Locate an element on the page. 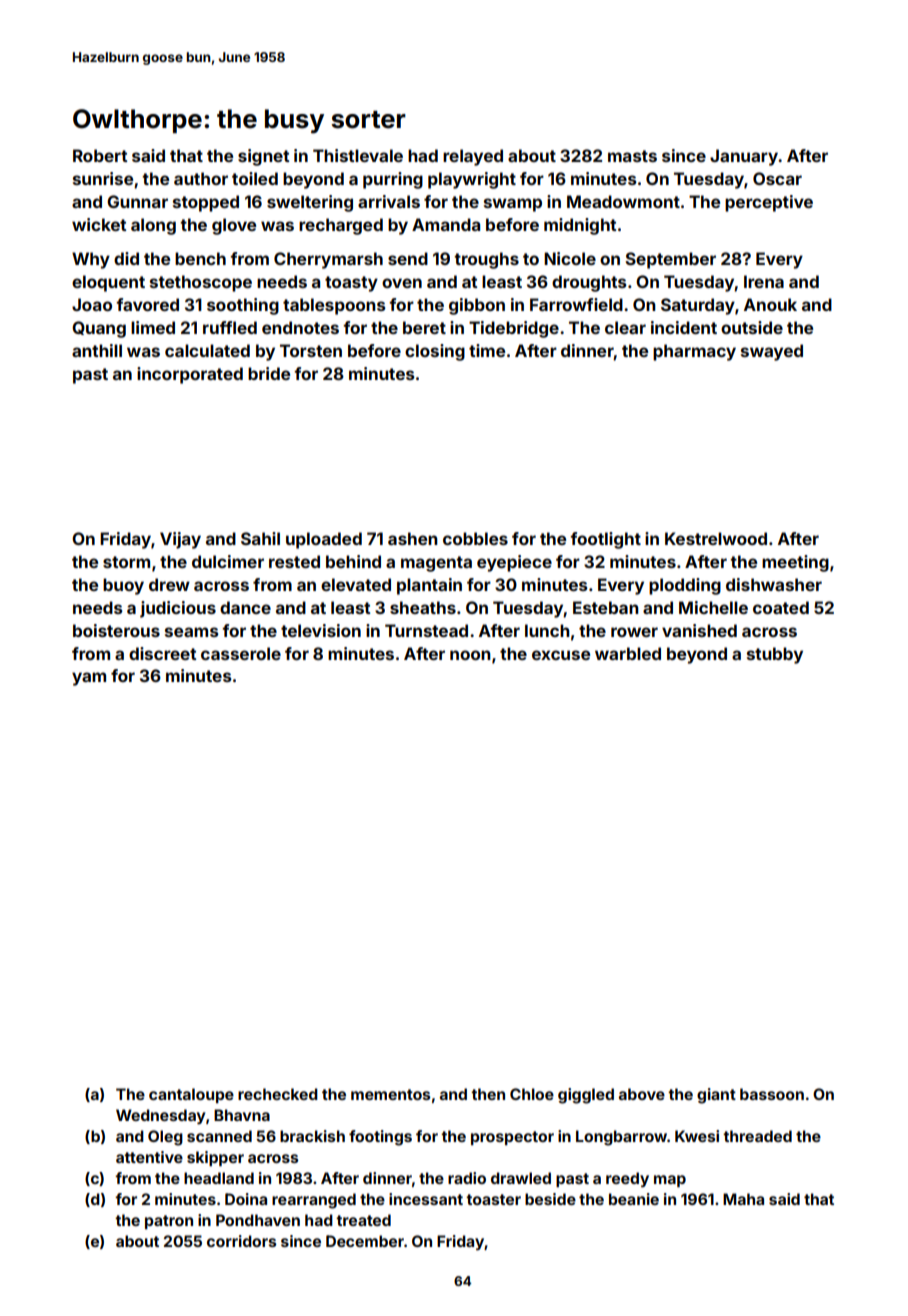 This document has height=1316, width=908. warbled is located at coordinates (628, 653).
